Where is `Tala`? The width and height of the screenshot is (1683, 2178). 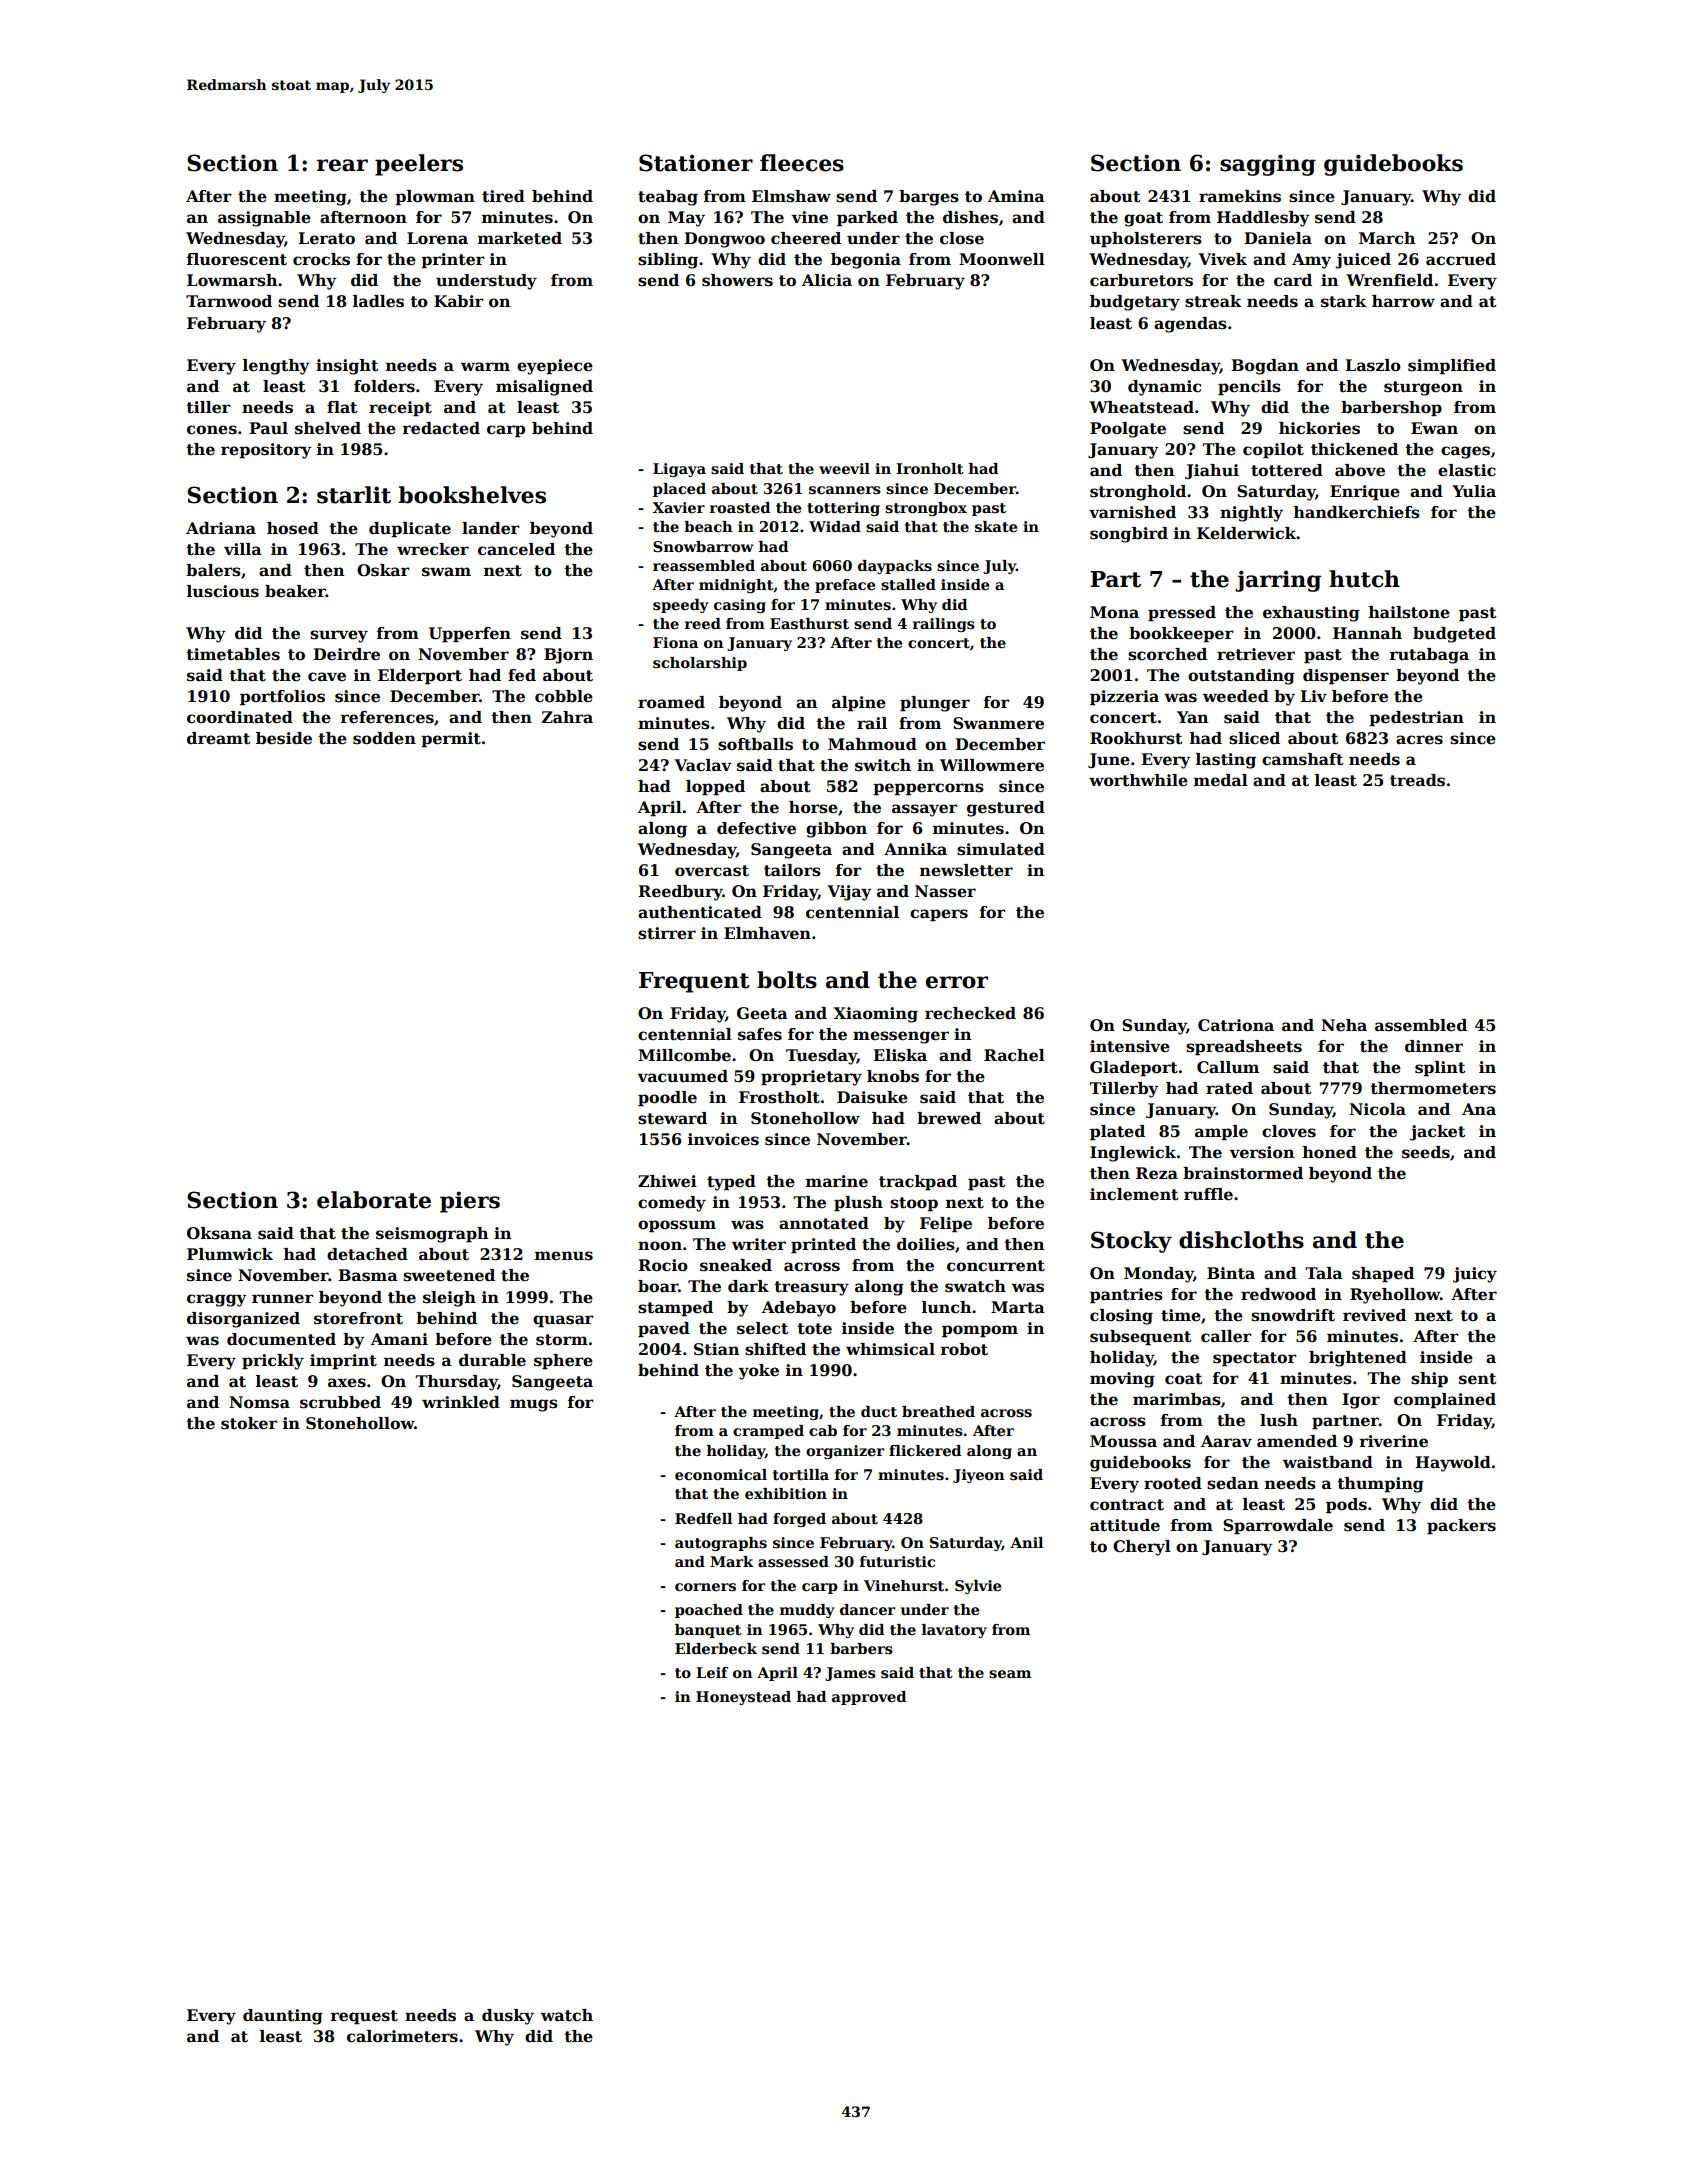
Tala is located at coordinates (1324, 1273).
